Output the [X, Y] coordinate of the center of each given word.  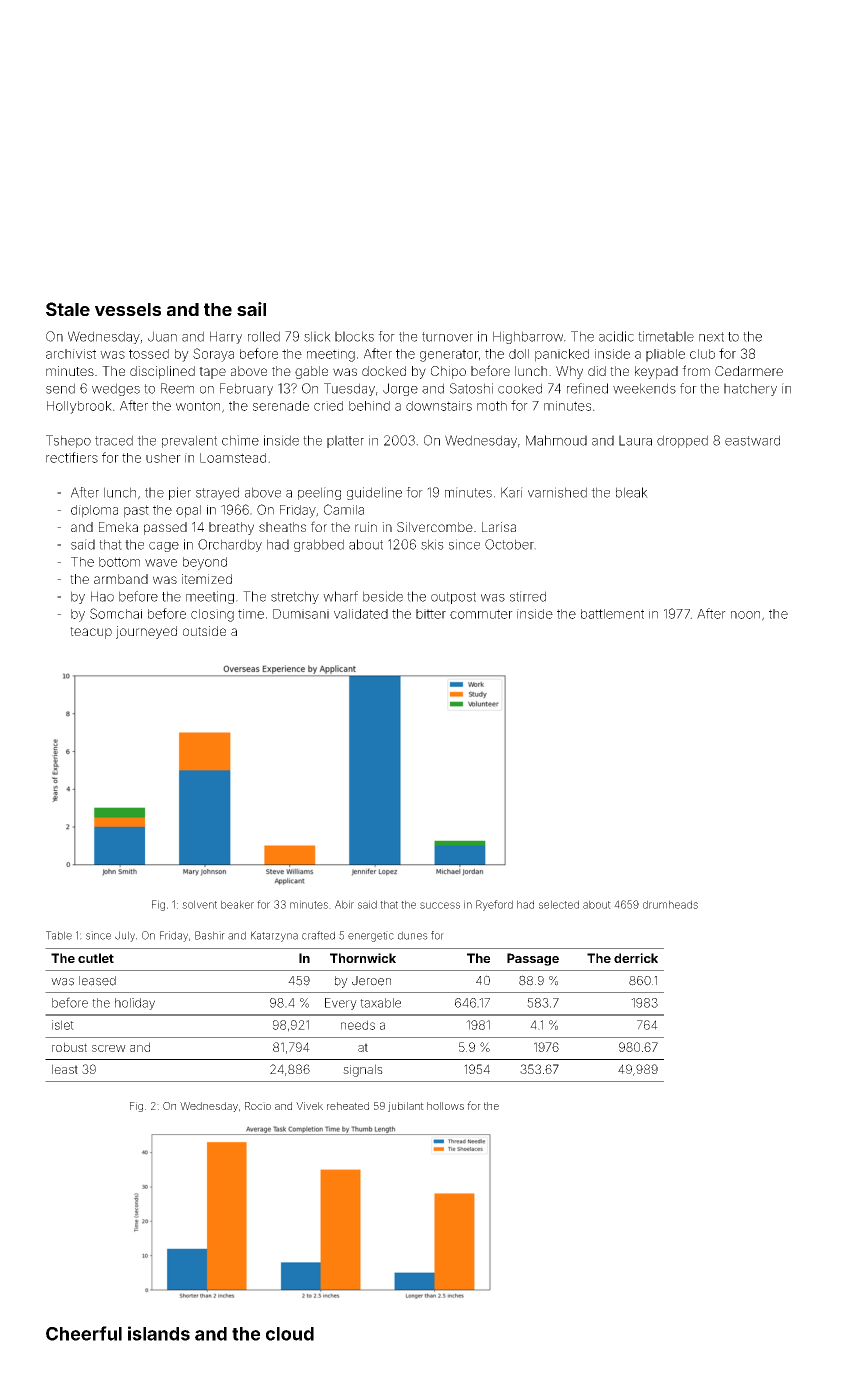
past [136, 511]
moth [492, 406]
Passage [533, 959]
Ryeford [494, 905]
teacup [91, 633]
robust [69, 1047]
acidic [616, 336]
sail [251, 309]
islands [159, 1333]
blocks [354, 336]
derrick [636, 958]
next [711, 337]
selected [559, 904]
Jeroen [371, 981]
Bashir [210, 935]
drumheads [670, 904]
